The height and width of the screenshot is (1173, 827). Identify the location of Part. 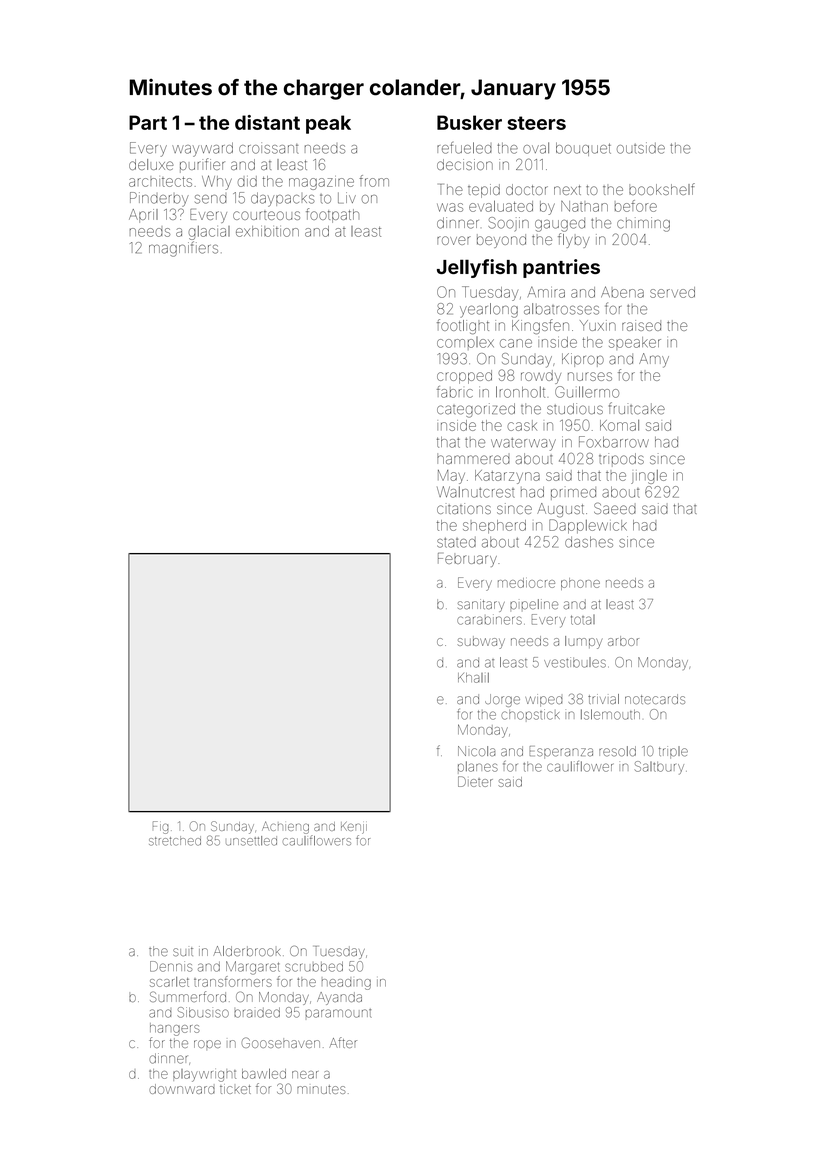
(148, 122).
